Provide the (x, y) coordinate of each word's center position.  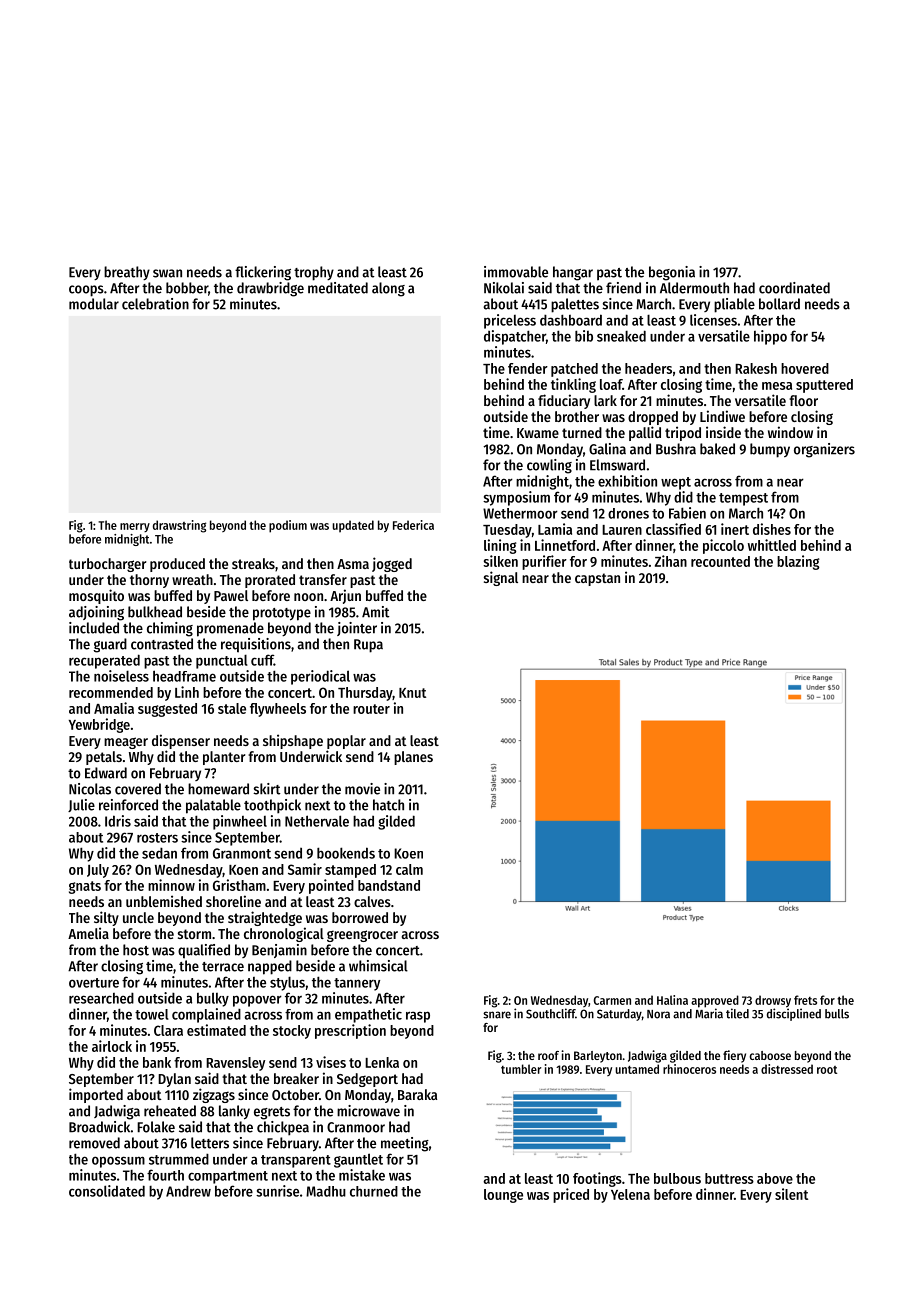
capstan (597, 579)
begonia (672, 273)
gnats (85, 887)
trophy (314, 273)
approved (715, 1001)
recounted (720, 561)
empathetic (368, 1015)
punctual (222, 662)
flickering (263, 273)
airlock (112, 1046)
